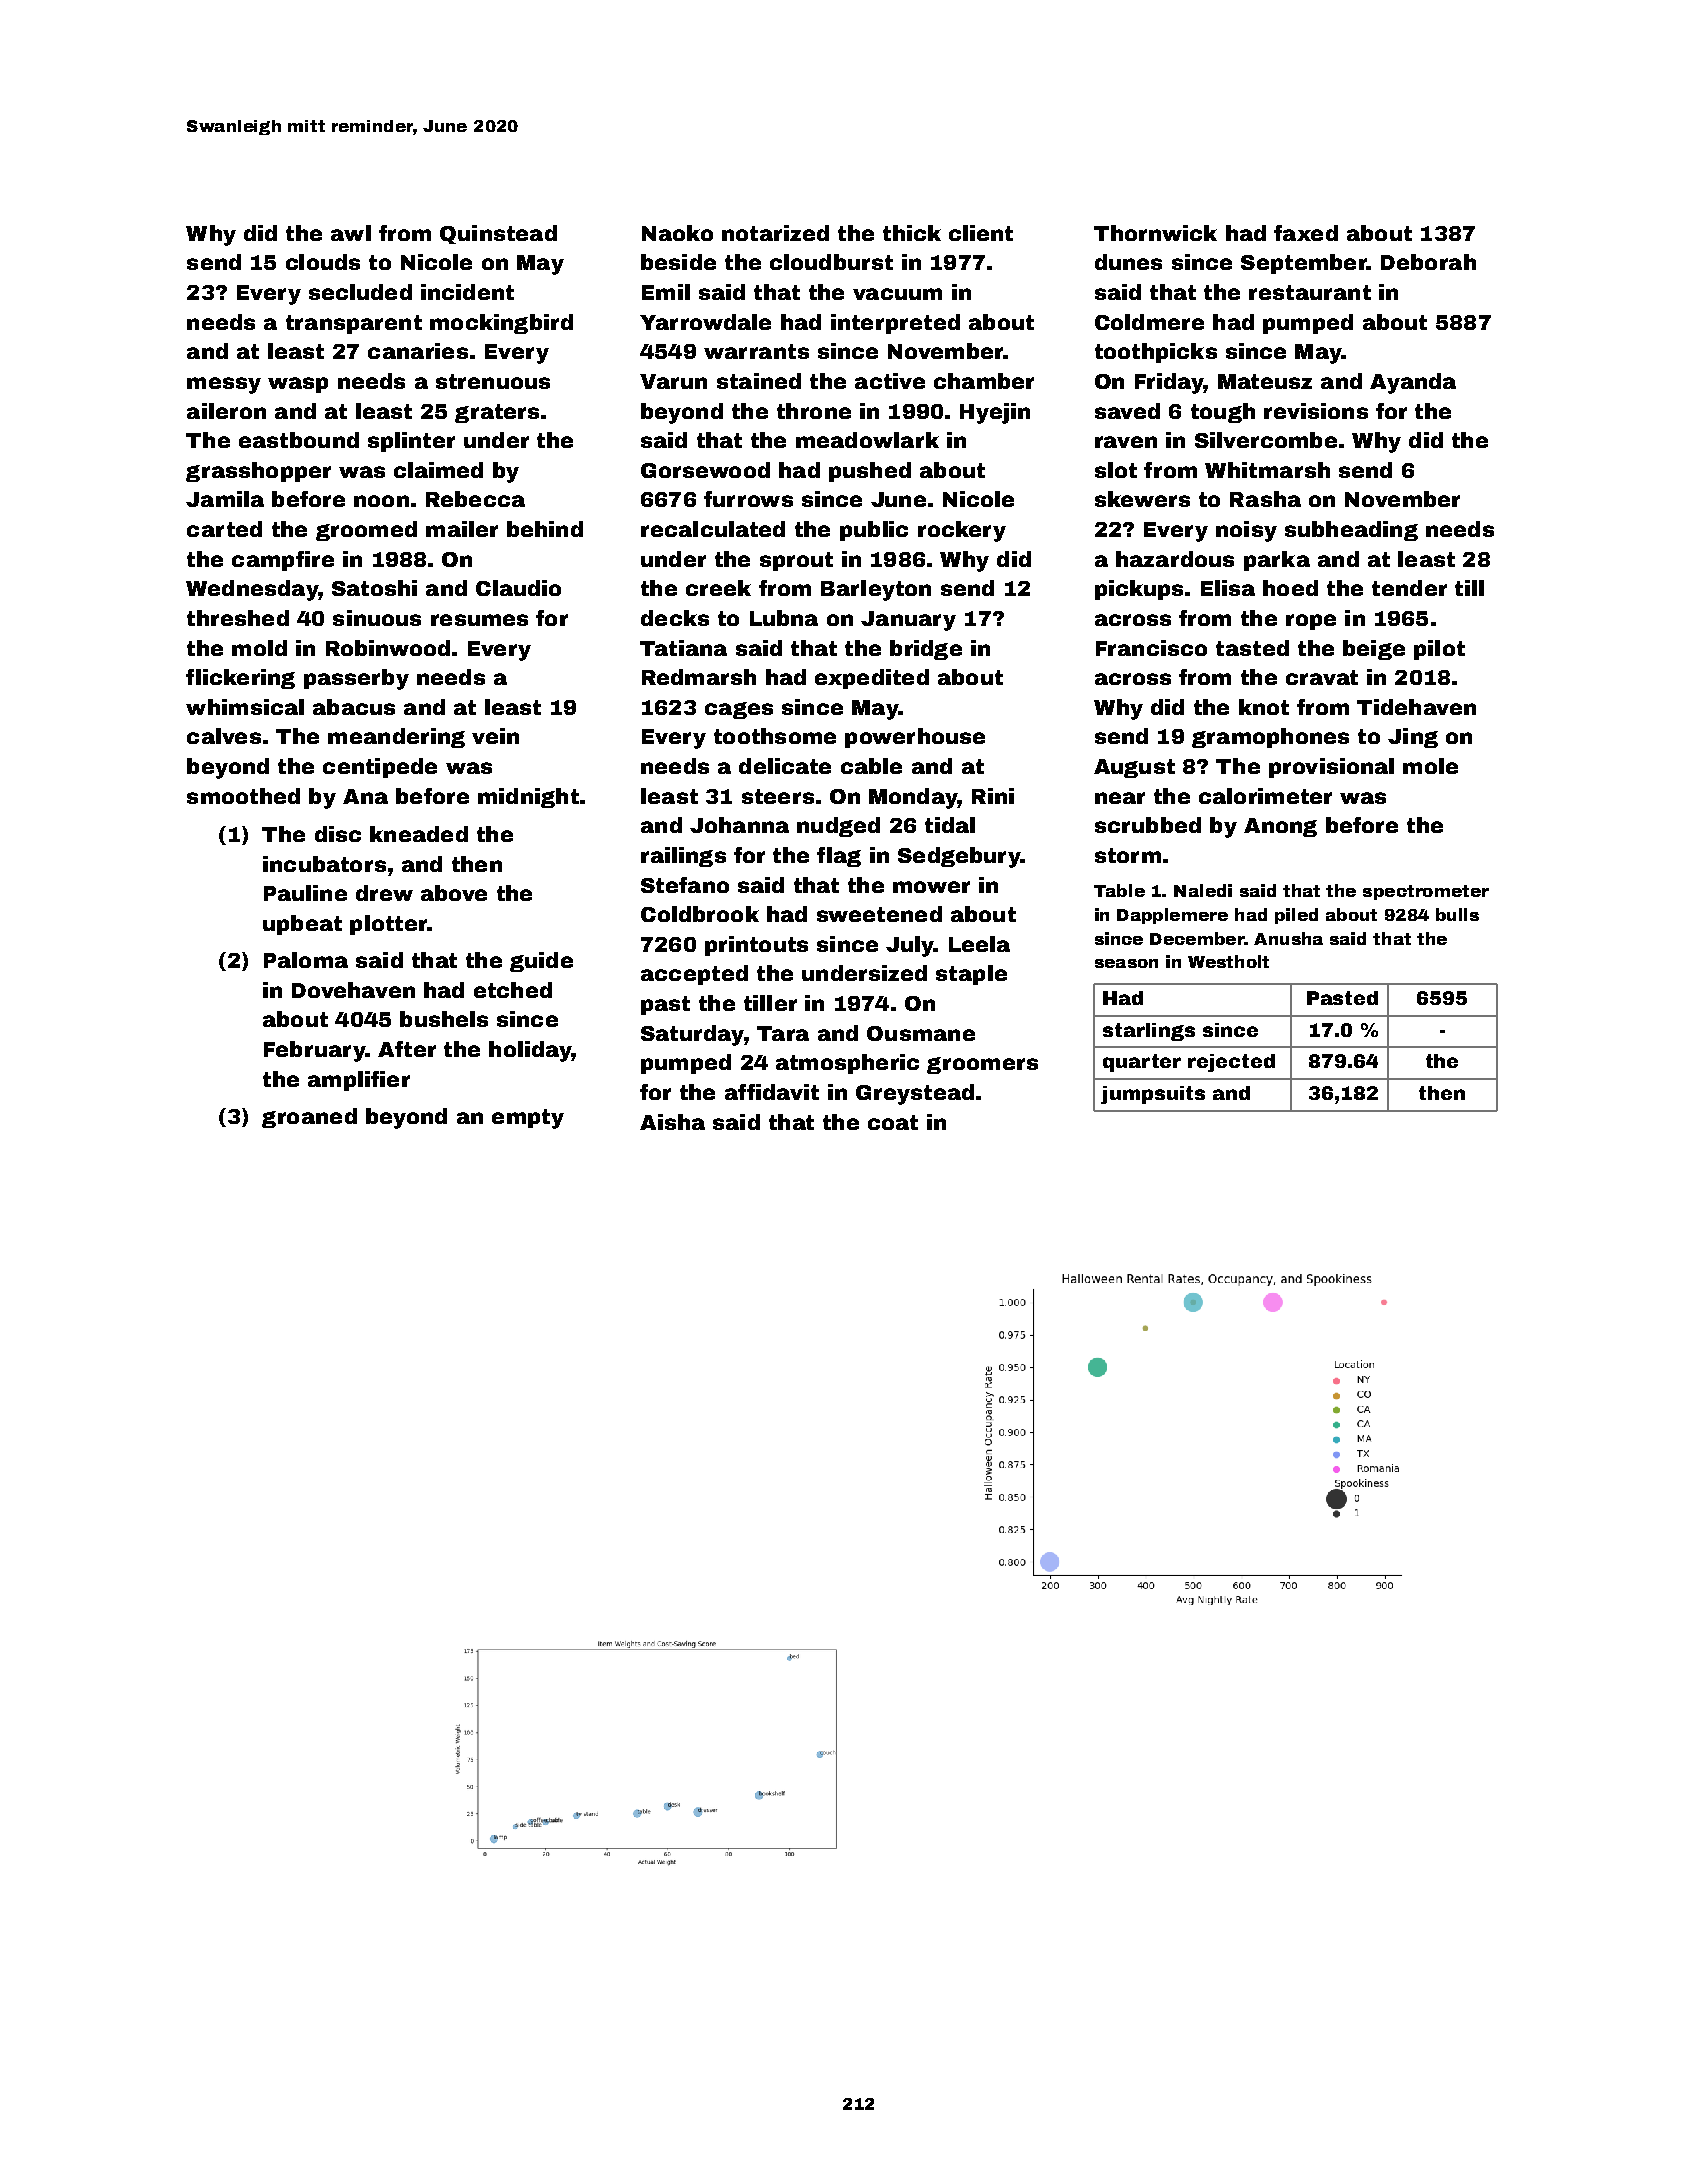  What do you see at coordinates (759, 381) in the screenshot?
I see `stained` at bounding box center [759, 381].
